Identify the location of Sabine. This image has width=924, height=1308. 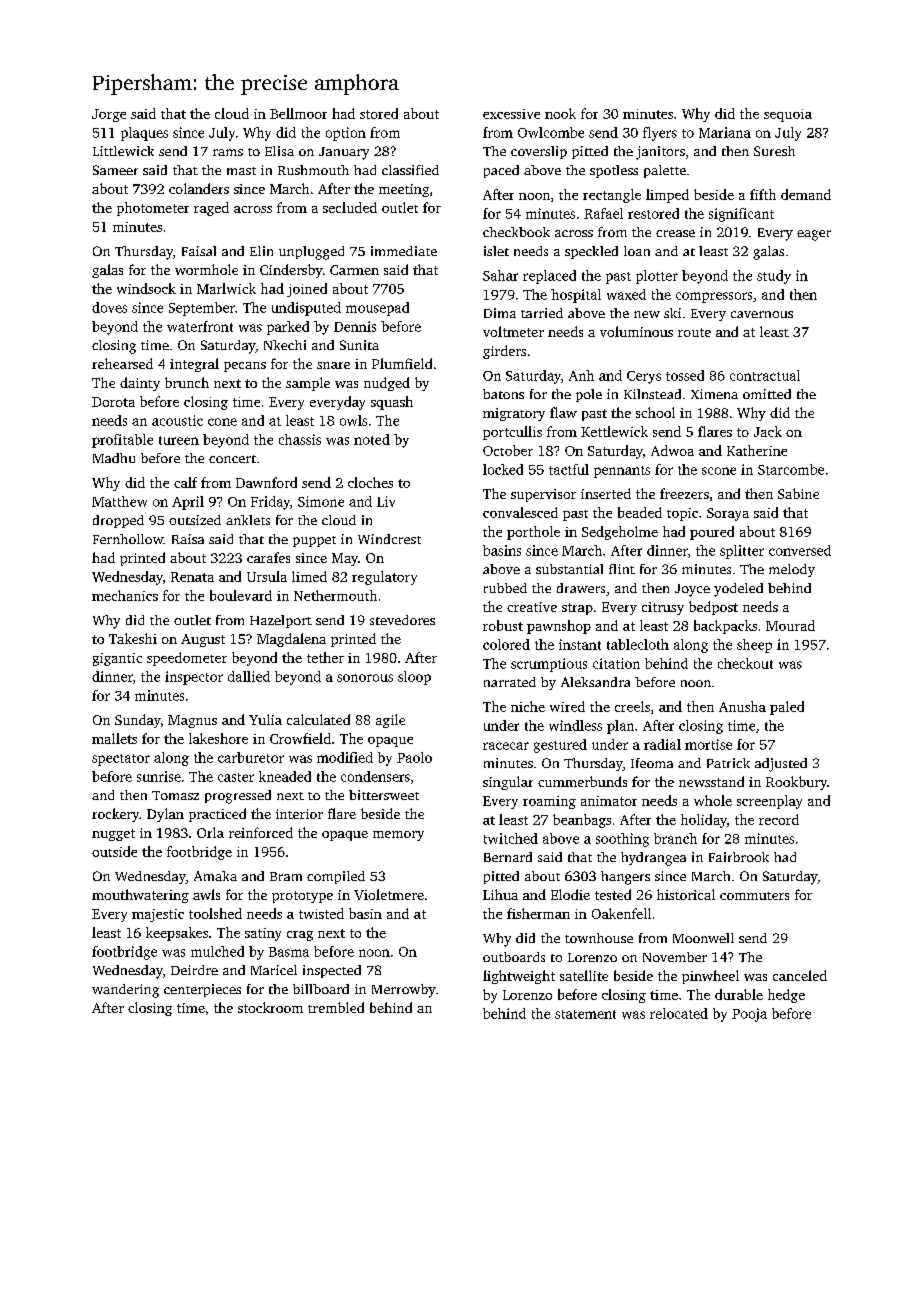
(798, 493).
